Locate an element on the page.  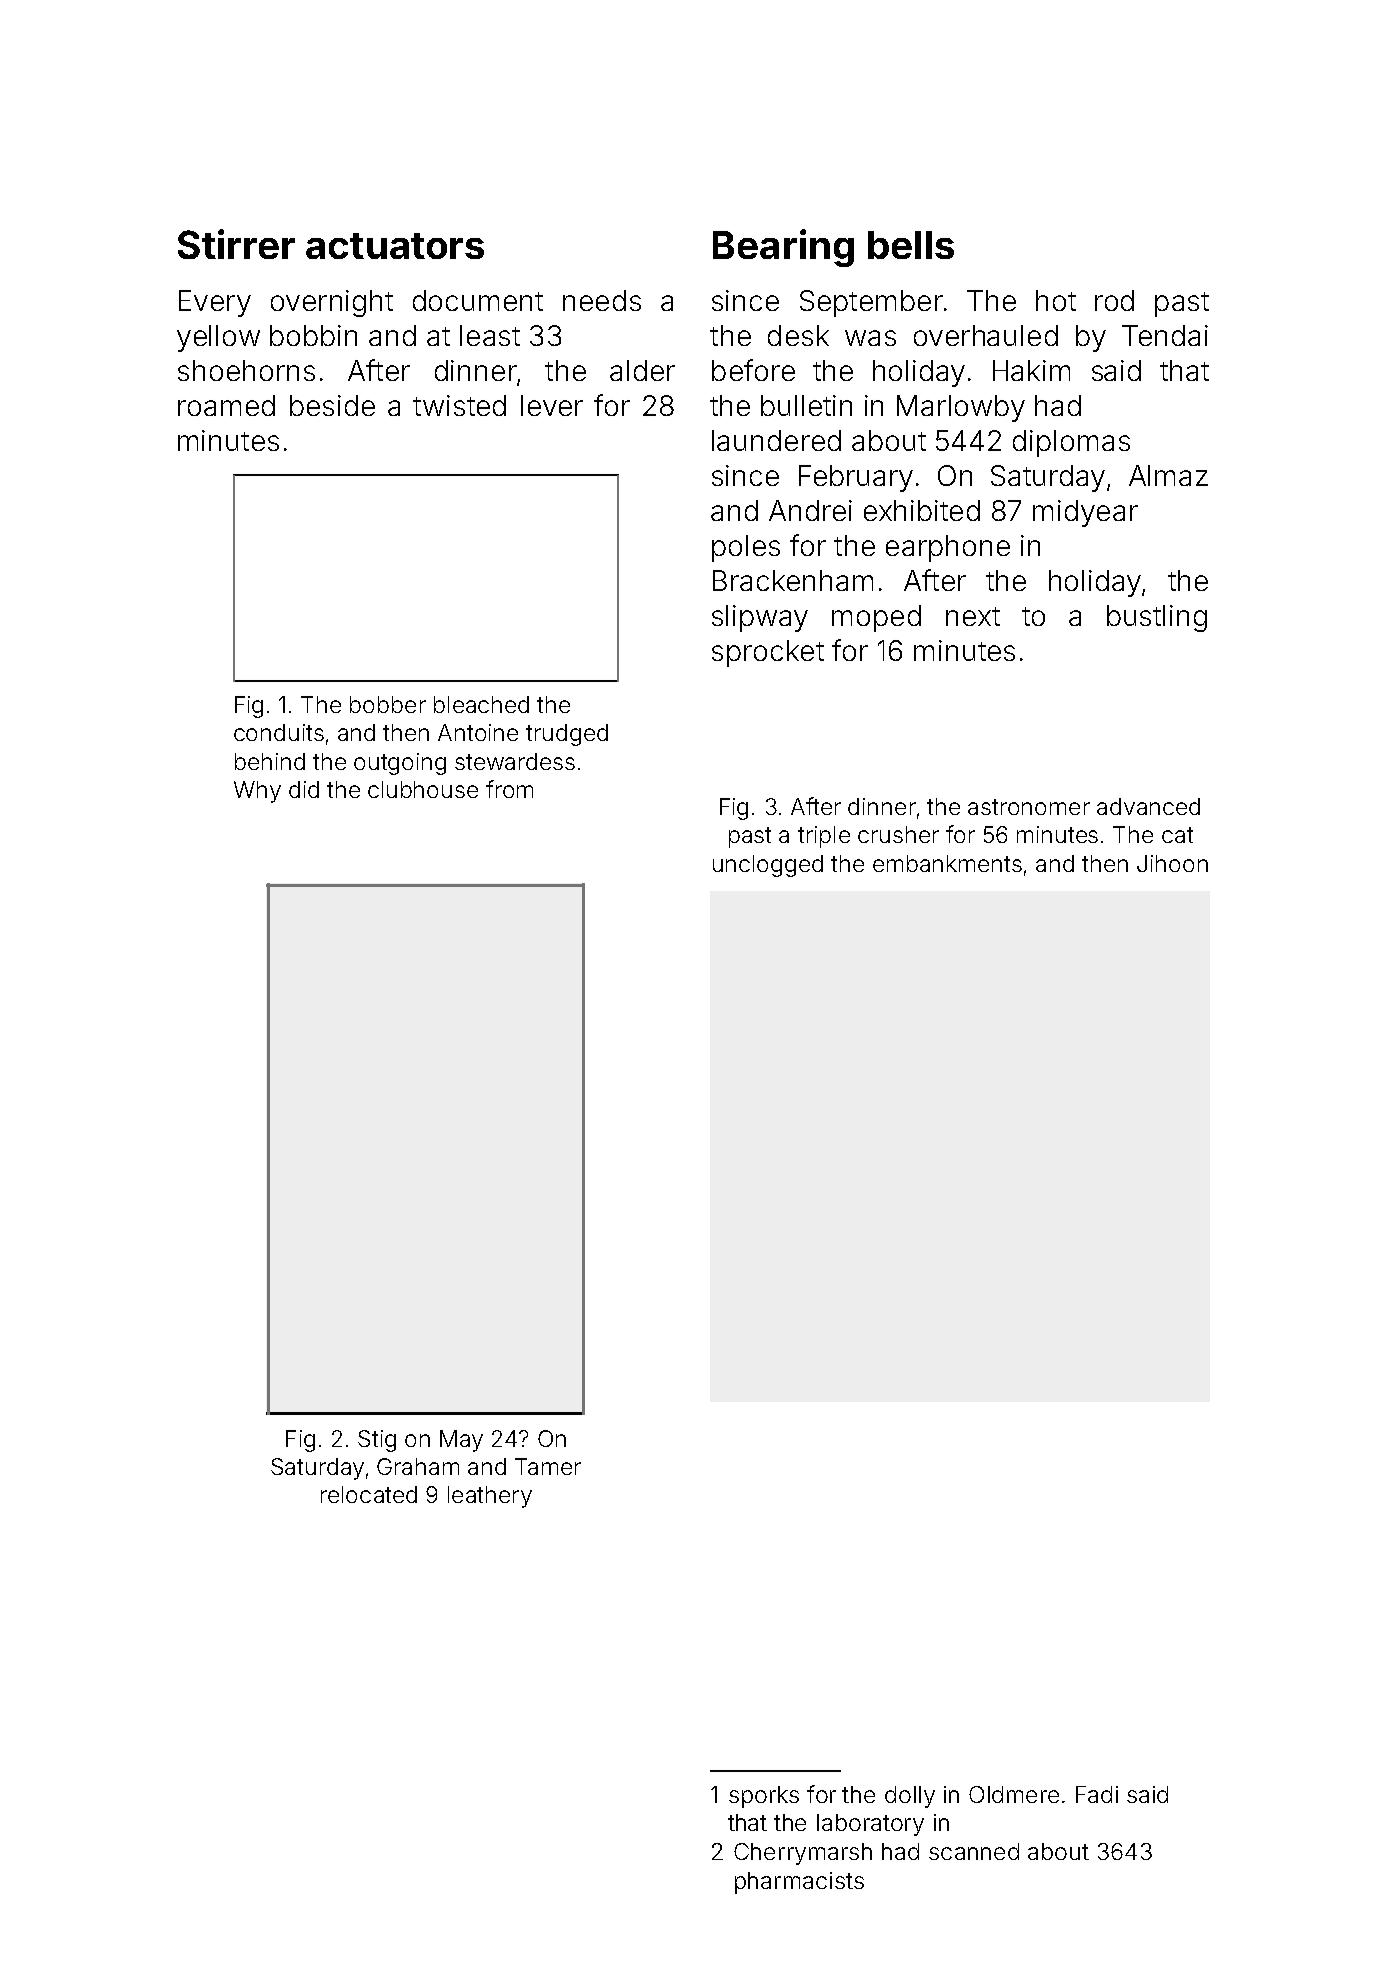
rod is located at coordinates (1114, 300).
